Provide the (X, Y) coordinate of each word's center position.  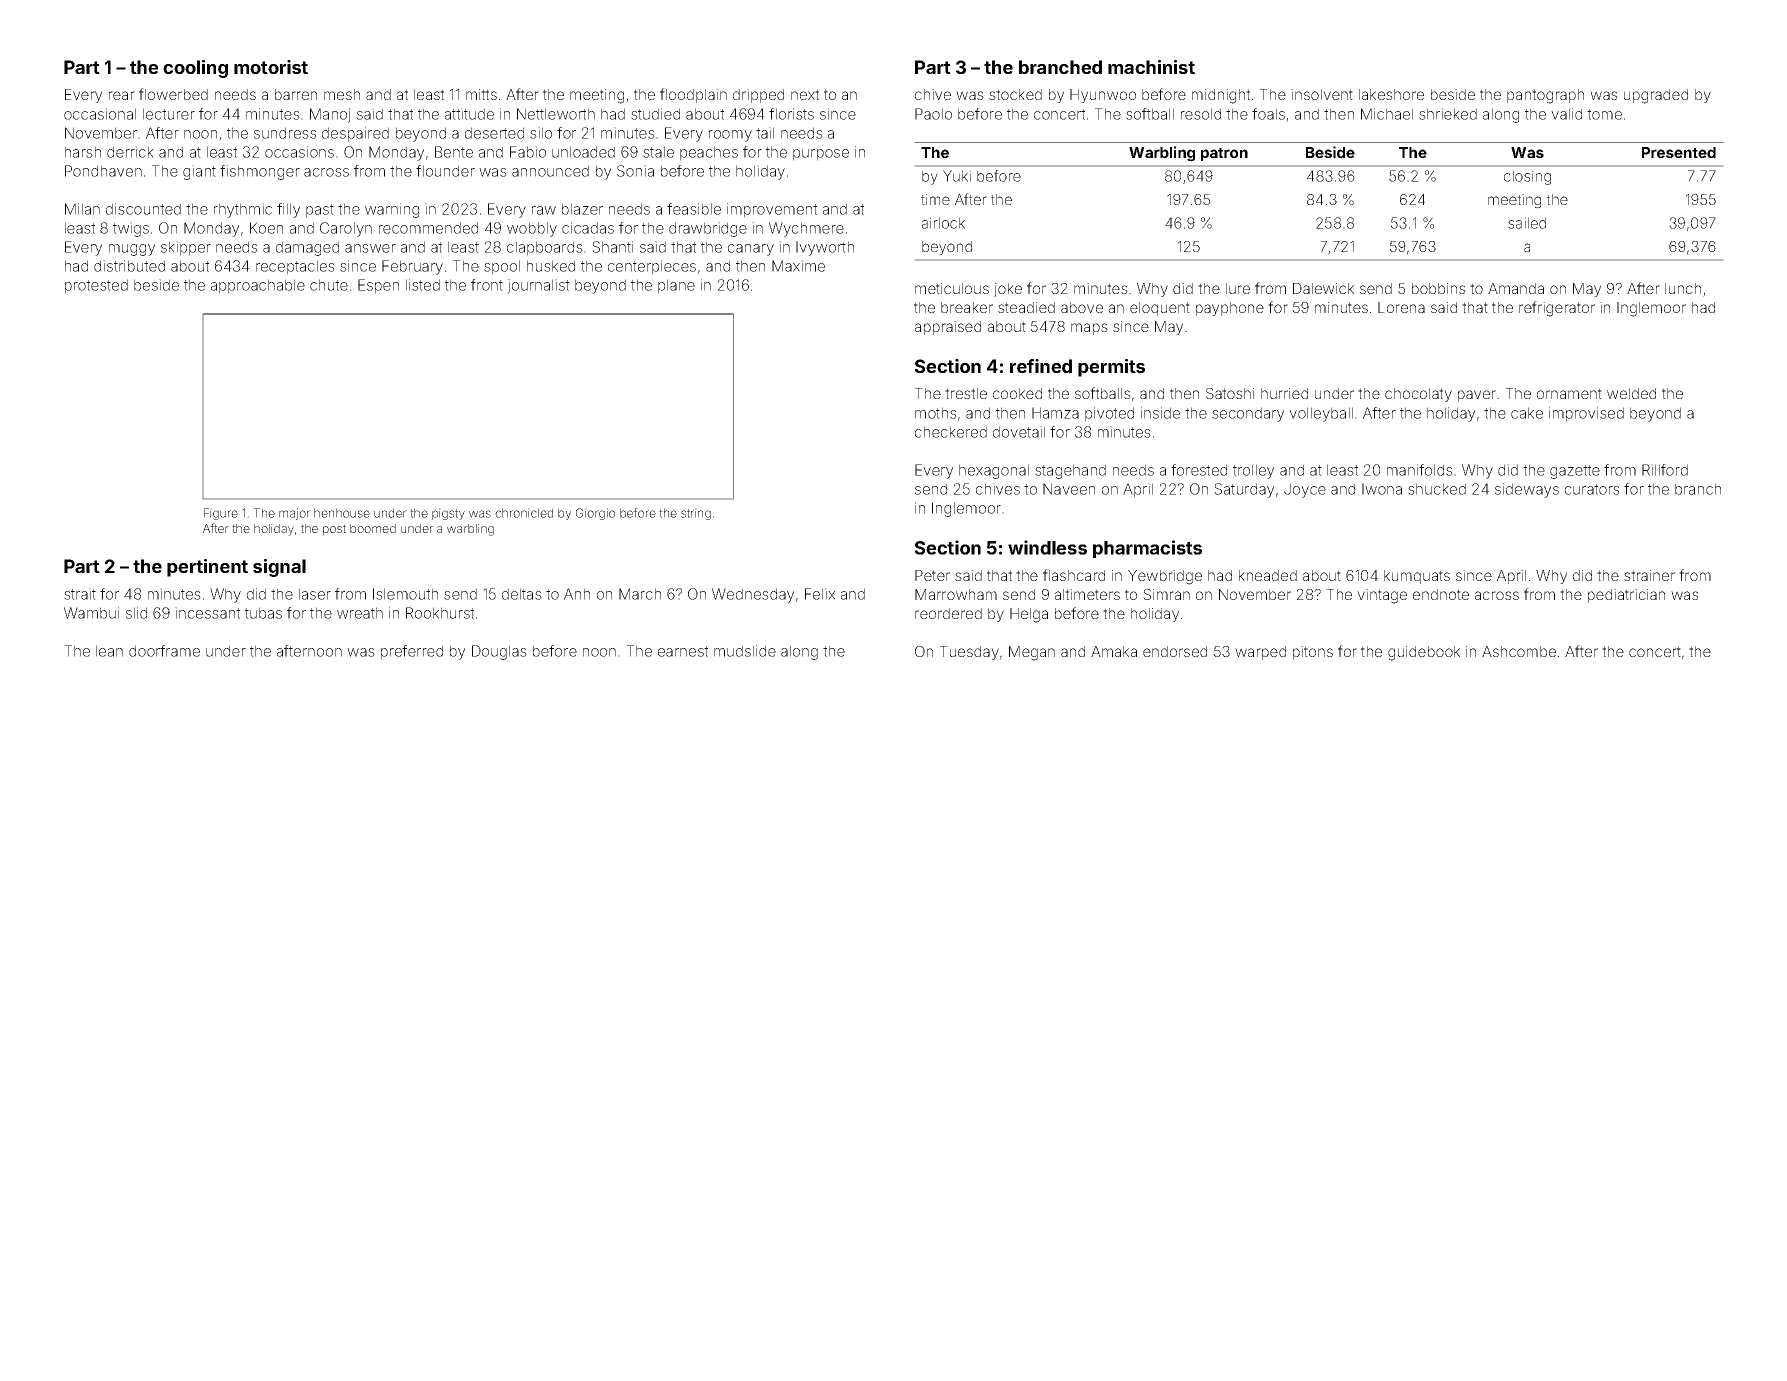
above (1082, 307)
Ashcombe (1519, 651)
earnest (683, 651)
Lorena (1401, 307)
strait (80, 594)
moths (936, 413)
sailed (1527, 223)
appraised (948, 328)
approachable (258, 286)
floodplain (693, 95)
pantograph (1545, 96)
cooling (195, 69)
